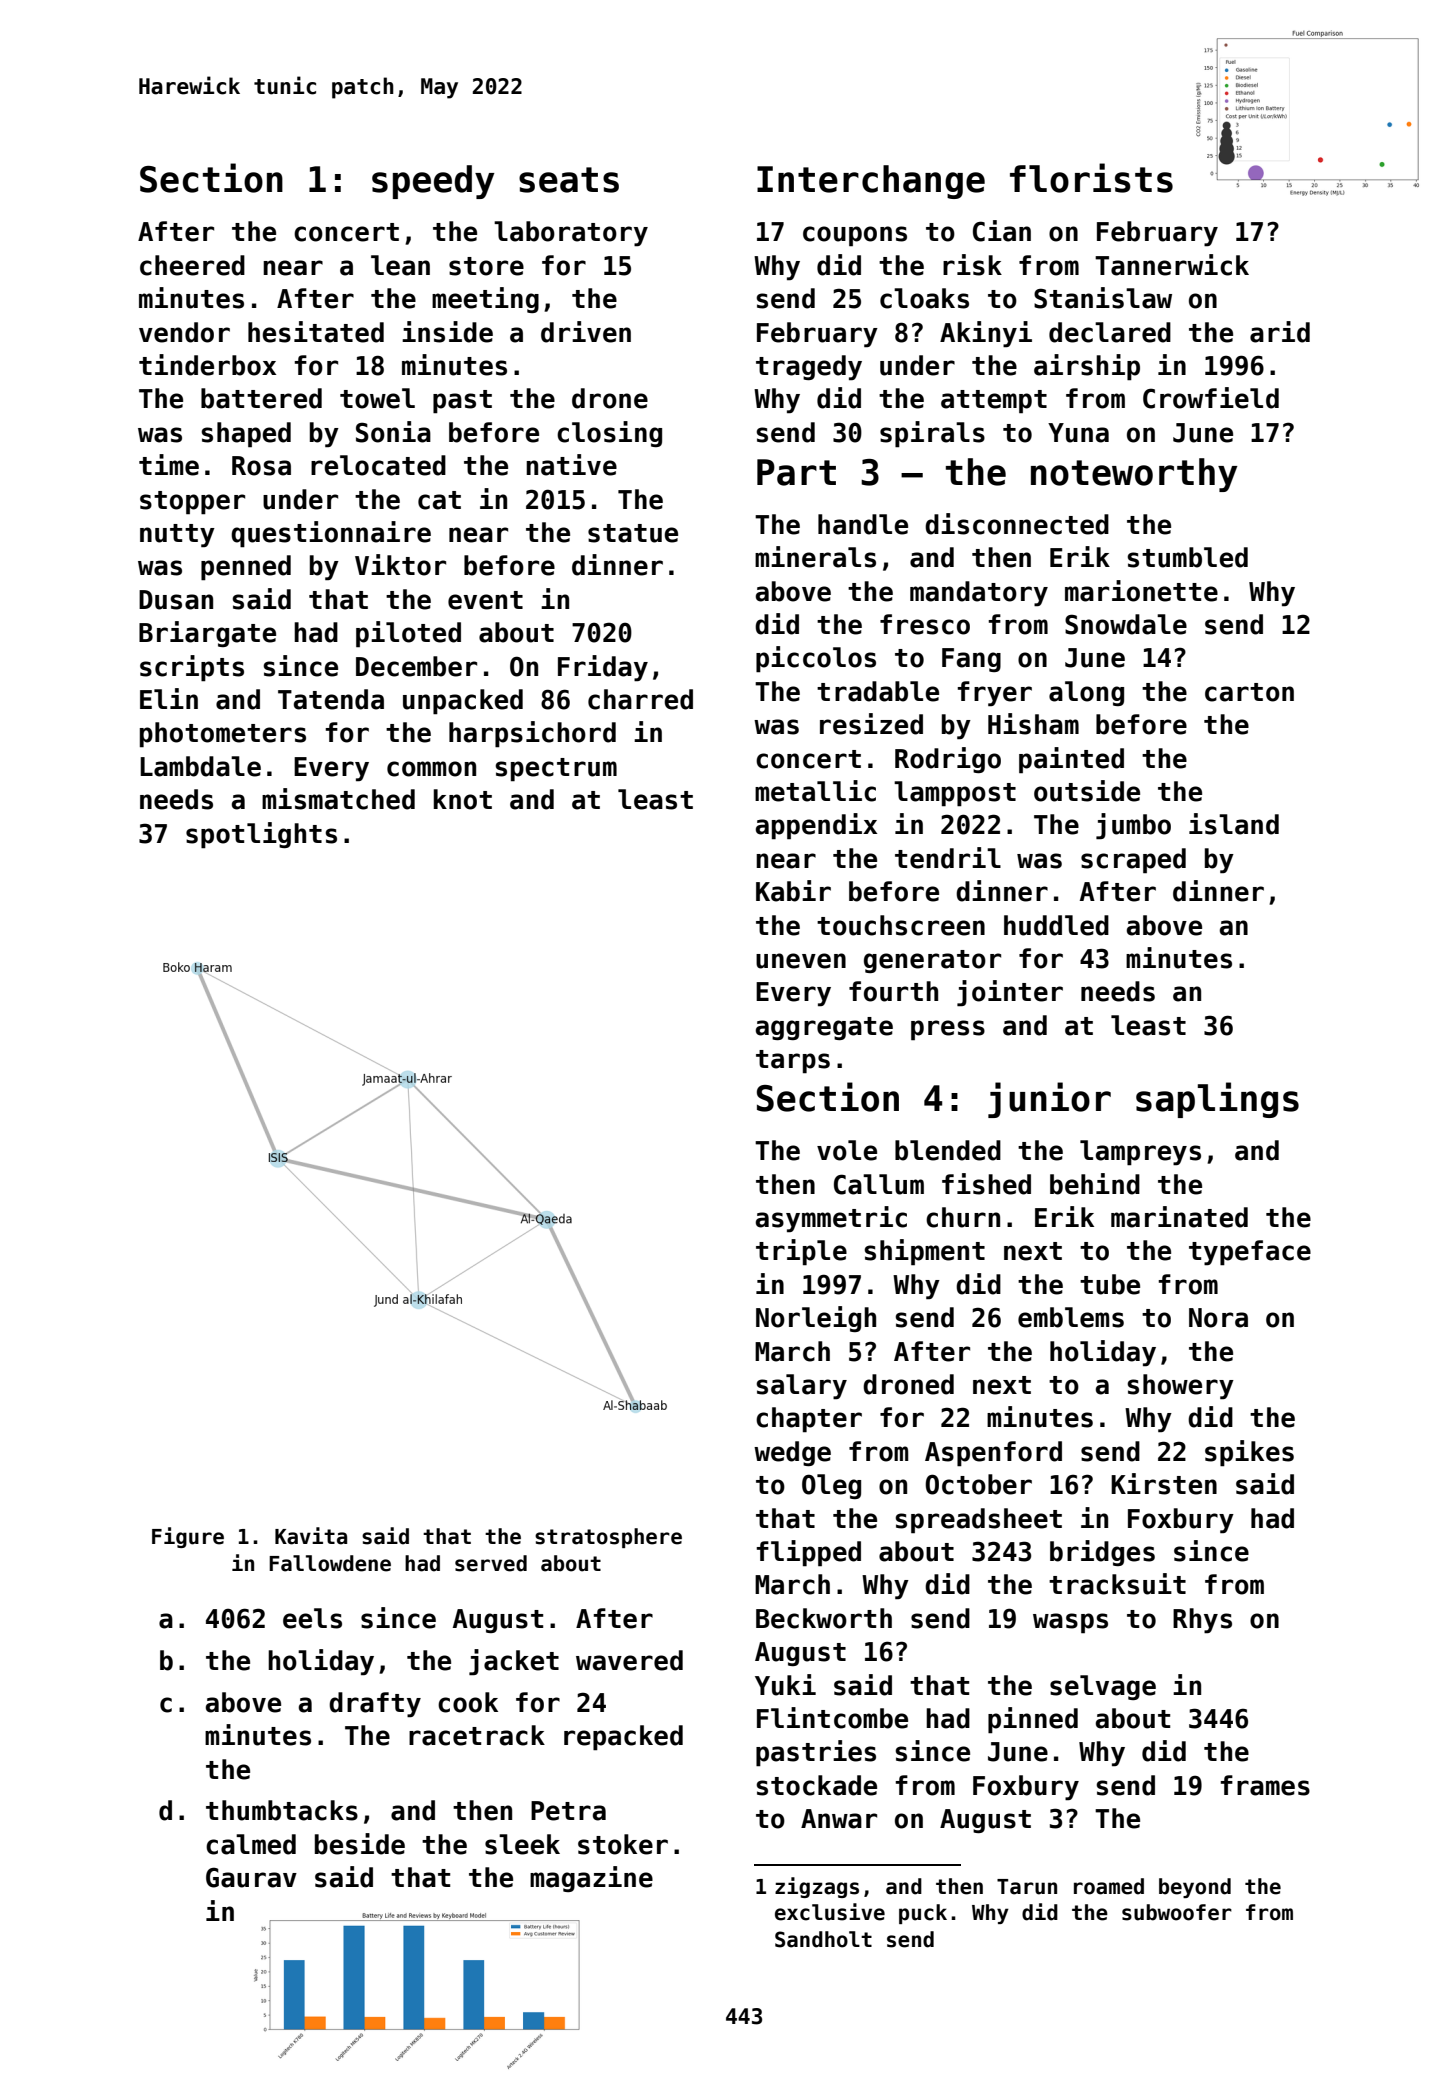 The image size is (1450, 2100). I want to click on drafty, so click(375, 1705).
